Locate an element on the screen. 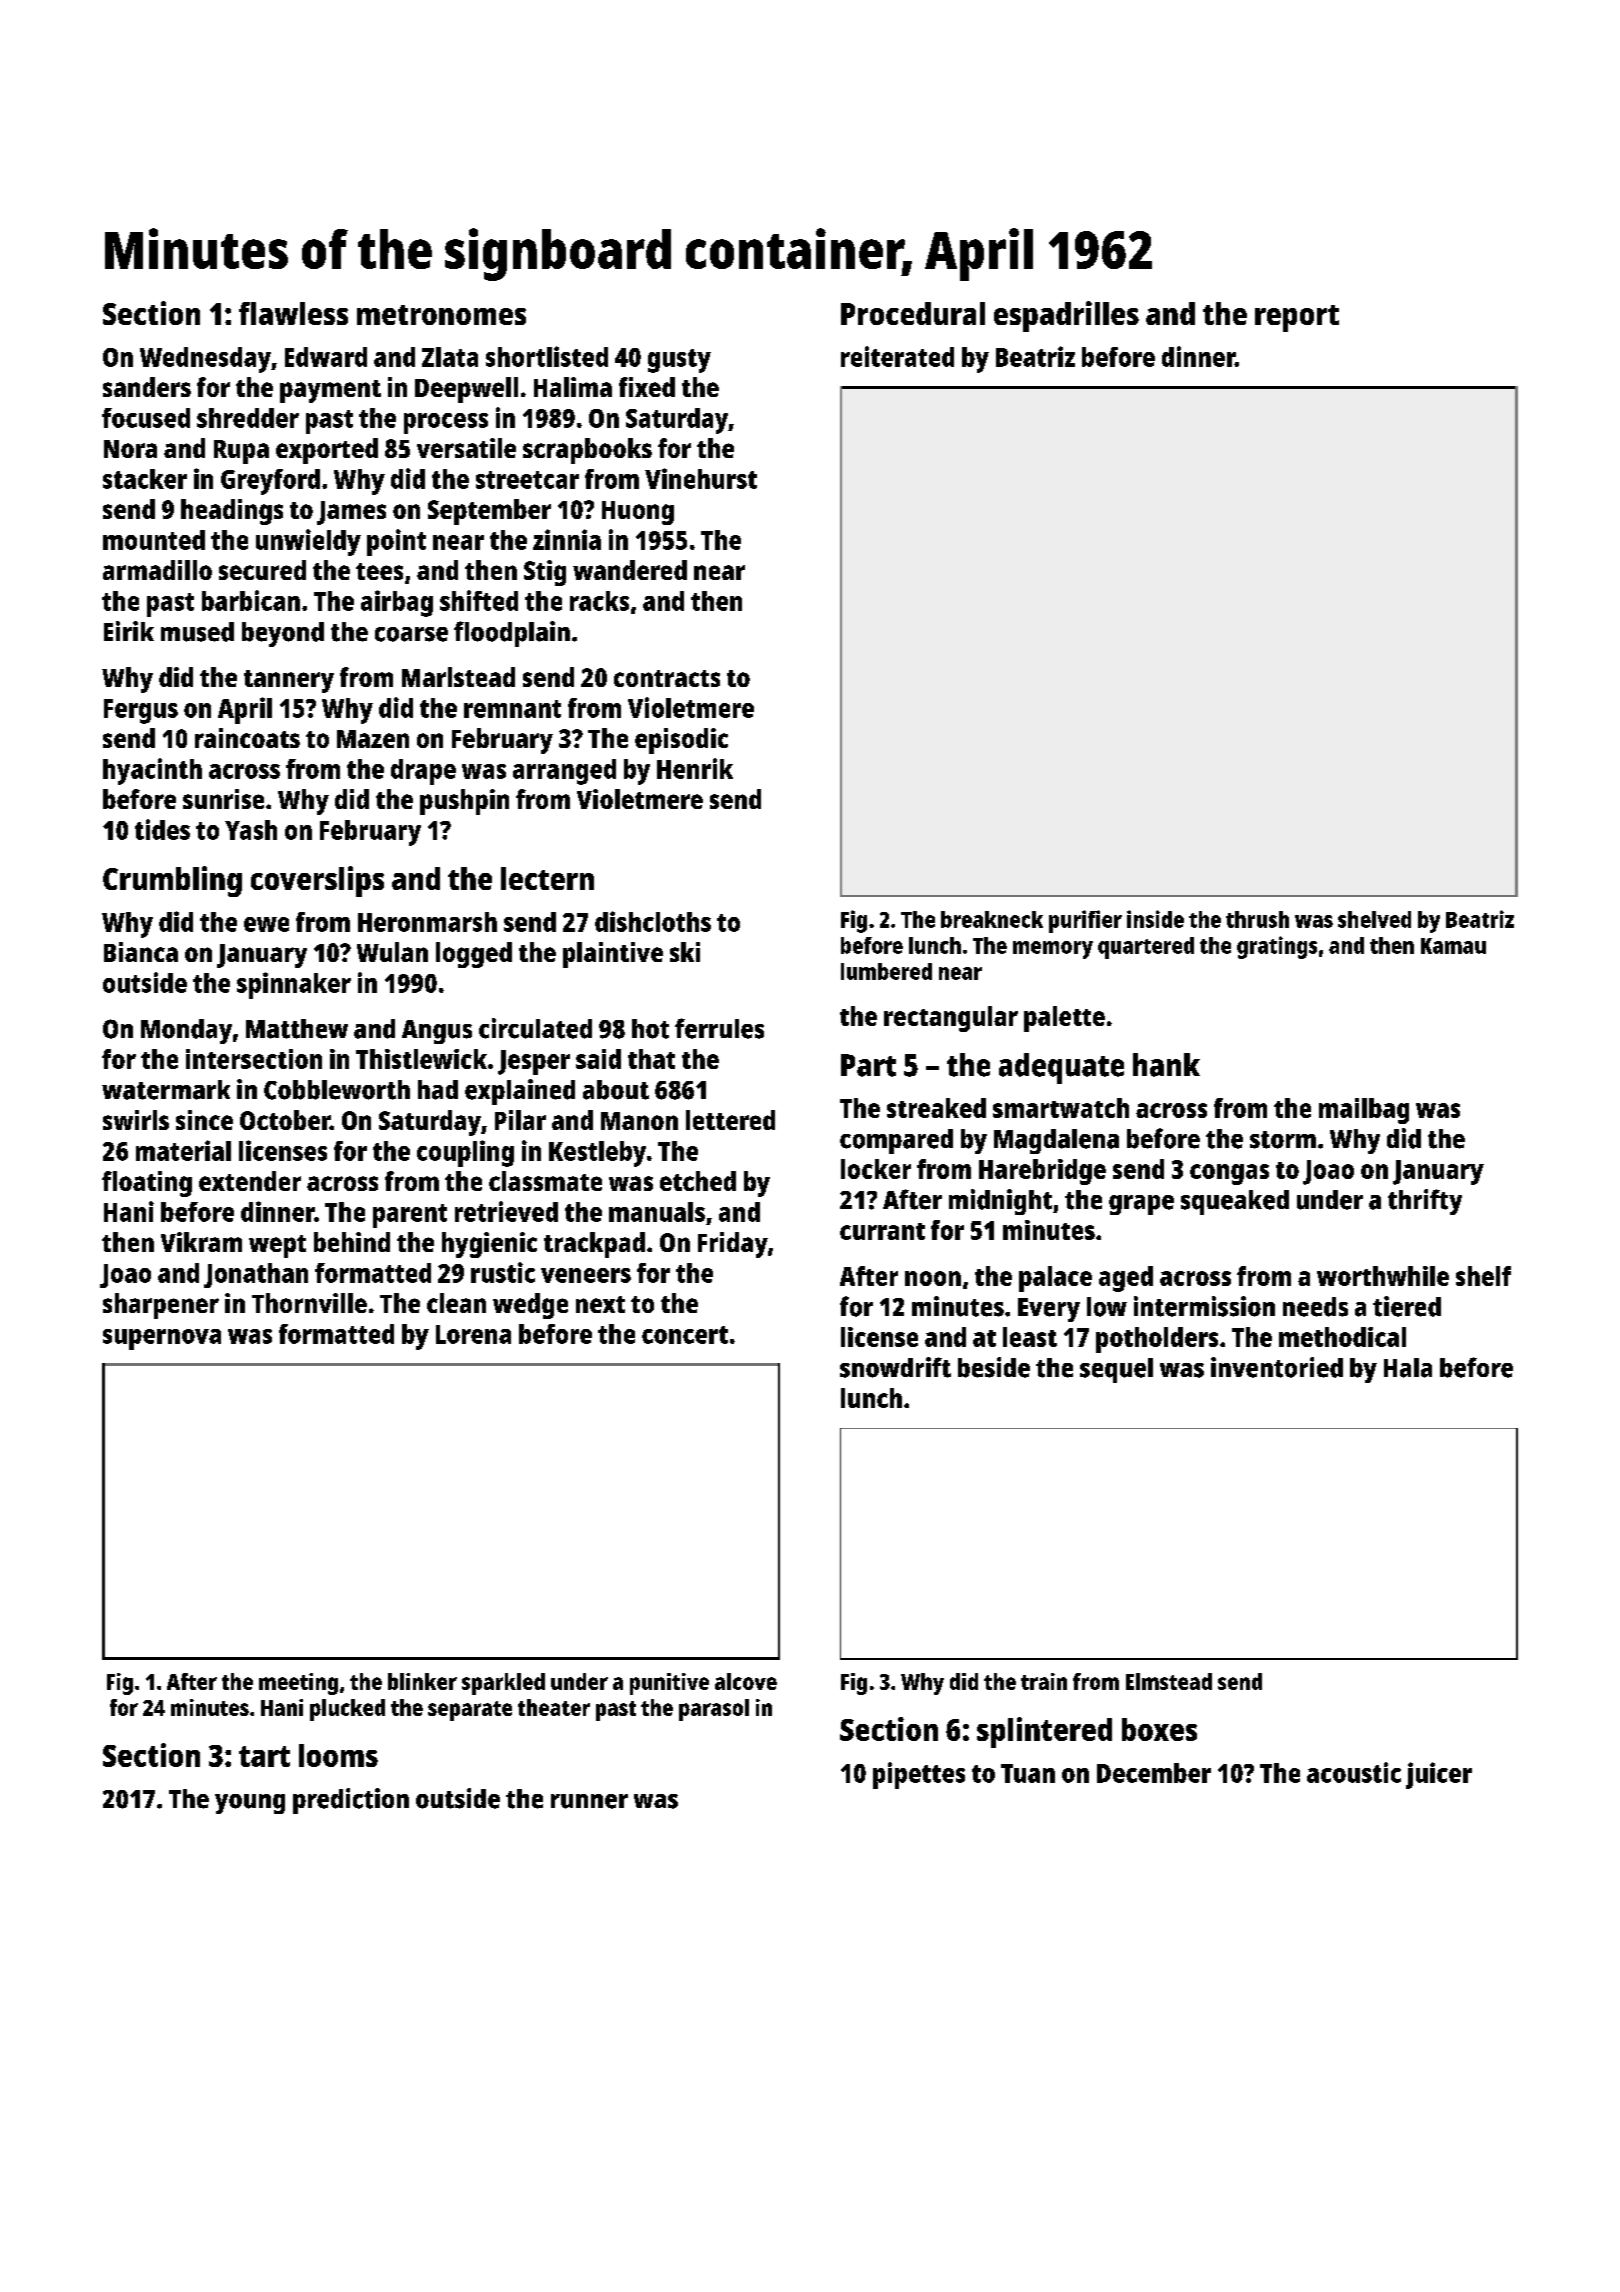 The width and height of the screenshot is (1620, 2292). beside is located at coordinates (994, 1367).
